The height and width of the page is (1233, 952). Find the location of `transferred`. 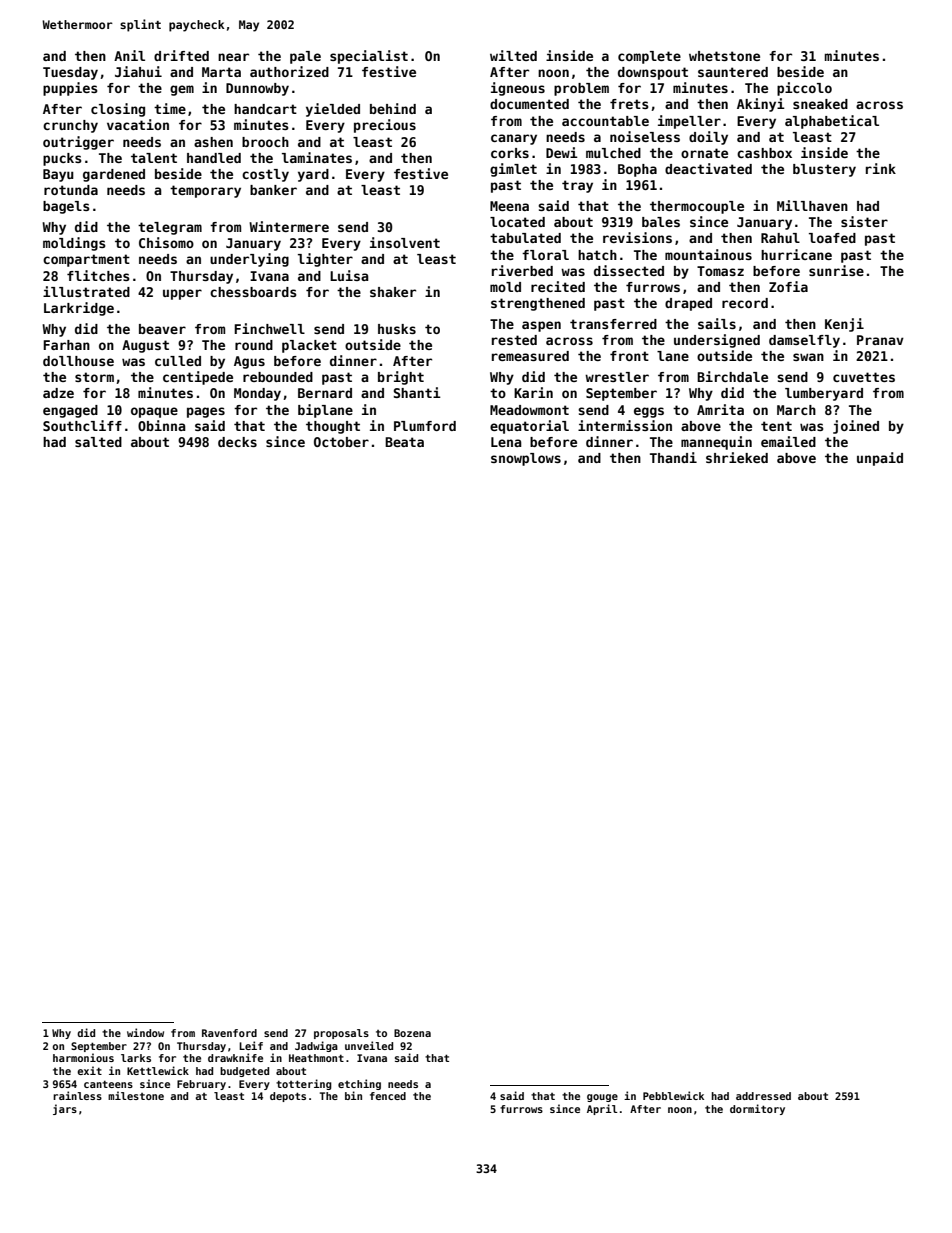

transferred is located at coordinates (613, 324).
